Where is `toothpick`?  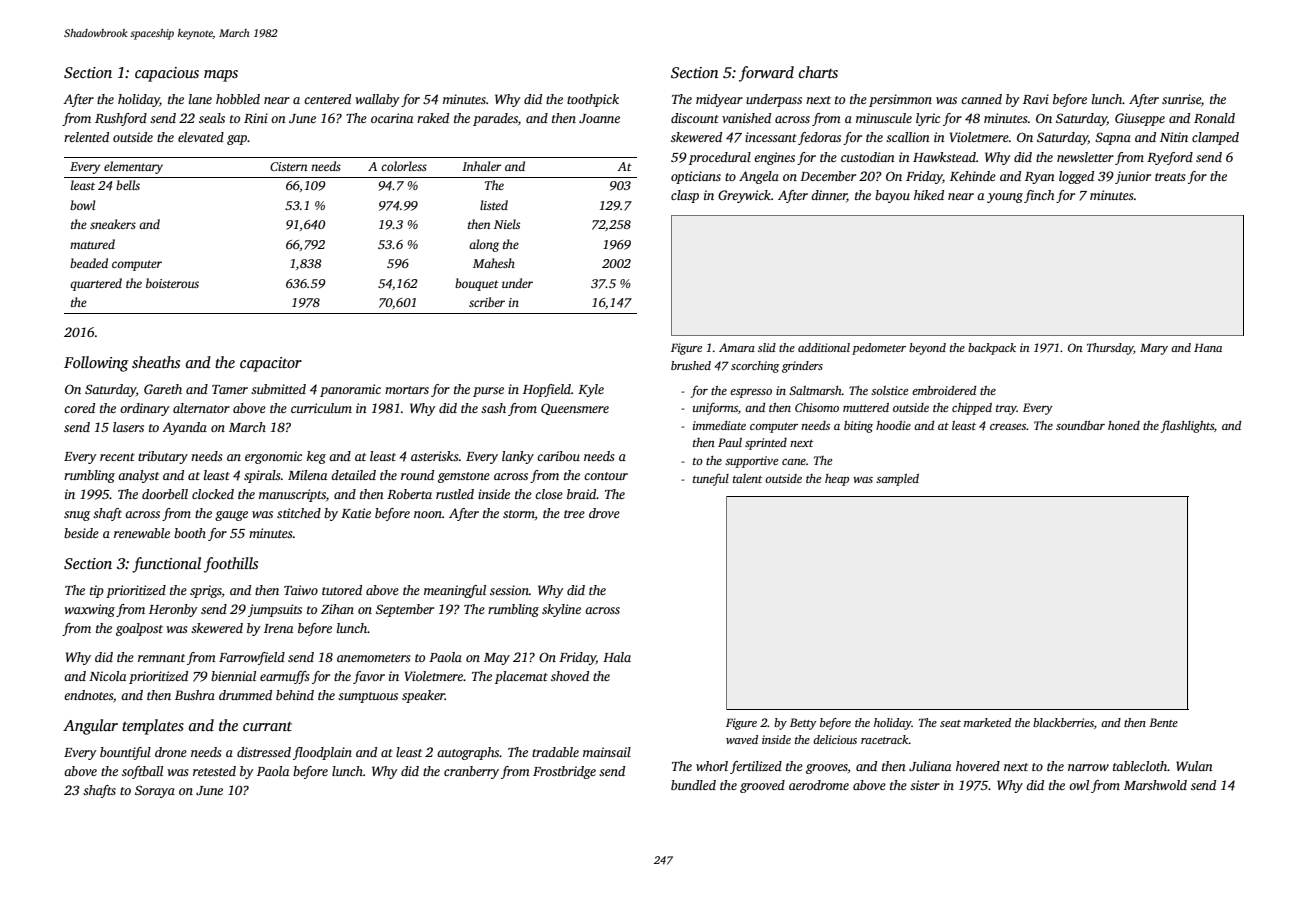 toothpick is located at coordinates (593, 100).
